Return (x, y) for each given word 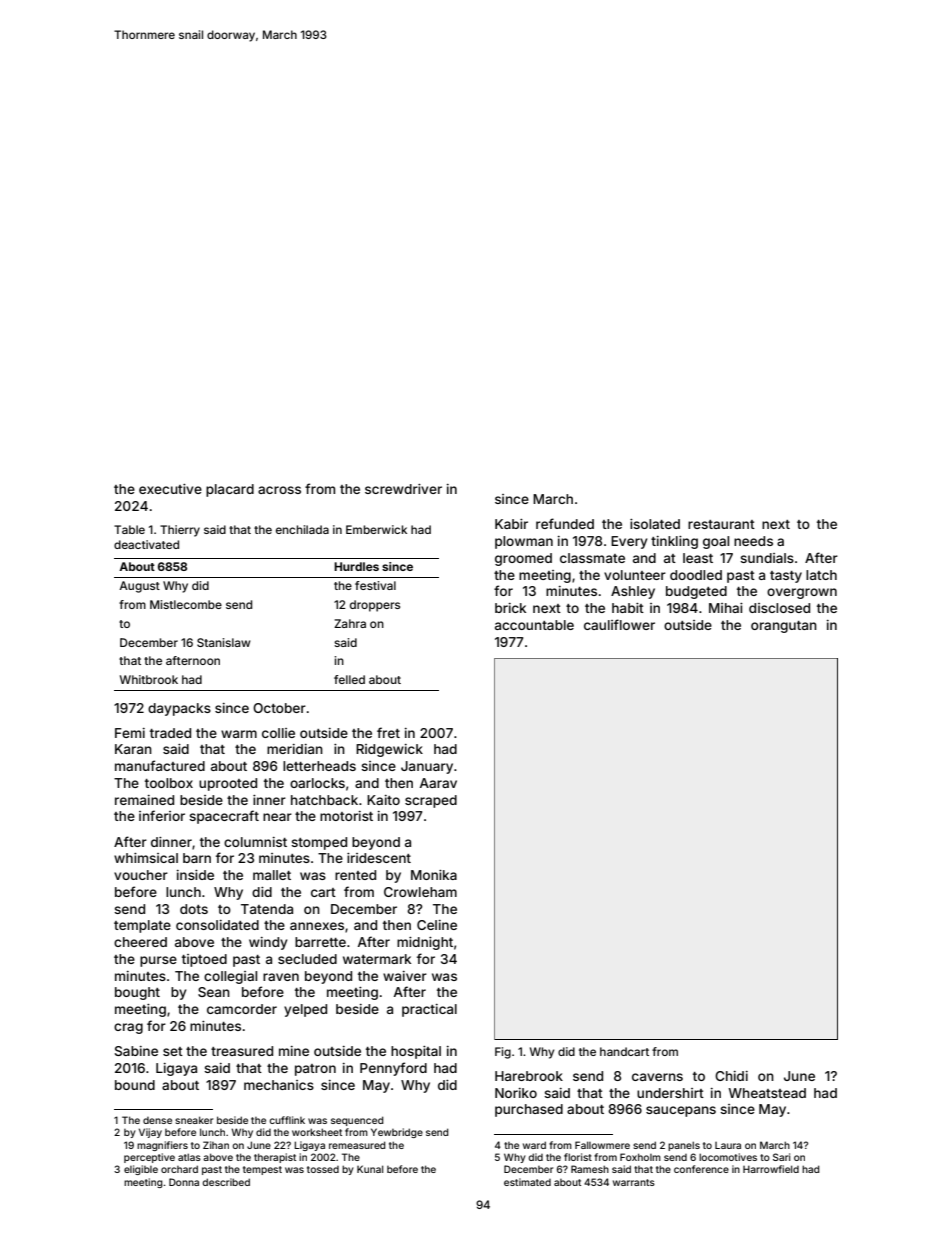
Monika (434, 875)
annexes (317, 926)
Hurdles (356, 566)
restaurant (721, 524)
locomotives (728, 1157)
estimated (527, 1182)
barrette (320, 942)
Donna (184, 1182)
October (279, 708)
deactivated (146, 544)
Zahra (350, 623)
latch (821, 575)
